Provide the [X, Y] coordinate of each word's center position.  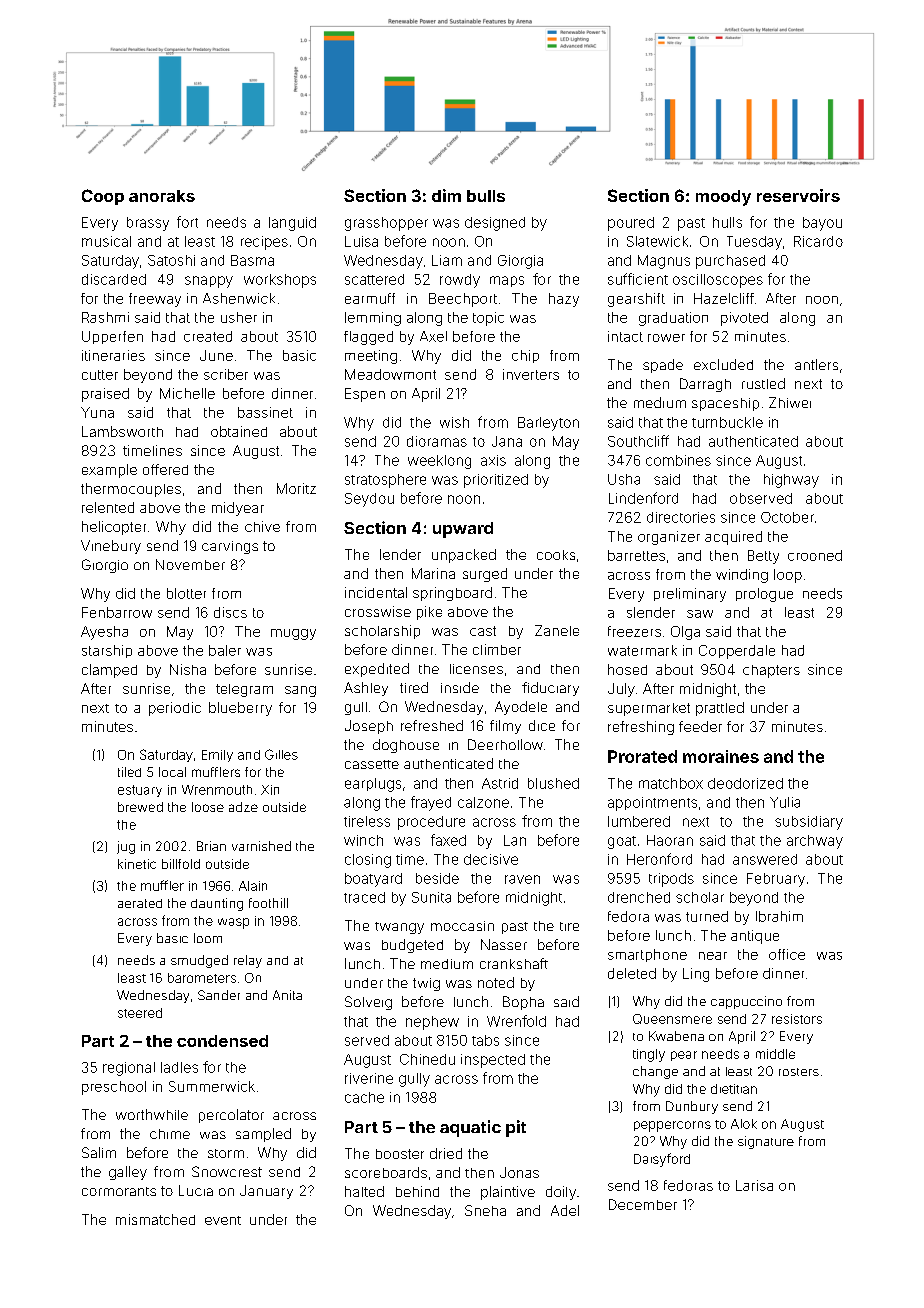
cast [483, 631]
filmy [505, 727]
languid [292, 224]
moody [723, 198]
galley [128, 1173]
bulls [486, 196]
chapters [771, 671]
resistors [797, 1019]
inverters [531, 374]
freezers [634, 631]
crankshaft [514, 963]
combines [678, 460]
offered [165, 469]
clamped [109, 671]
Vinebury [111, 547]
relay [248, 961]
